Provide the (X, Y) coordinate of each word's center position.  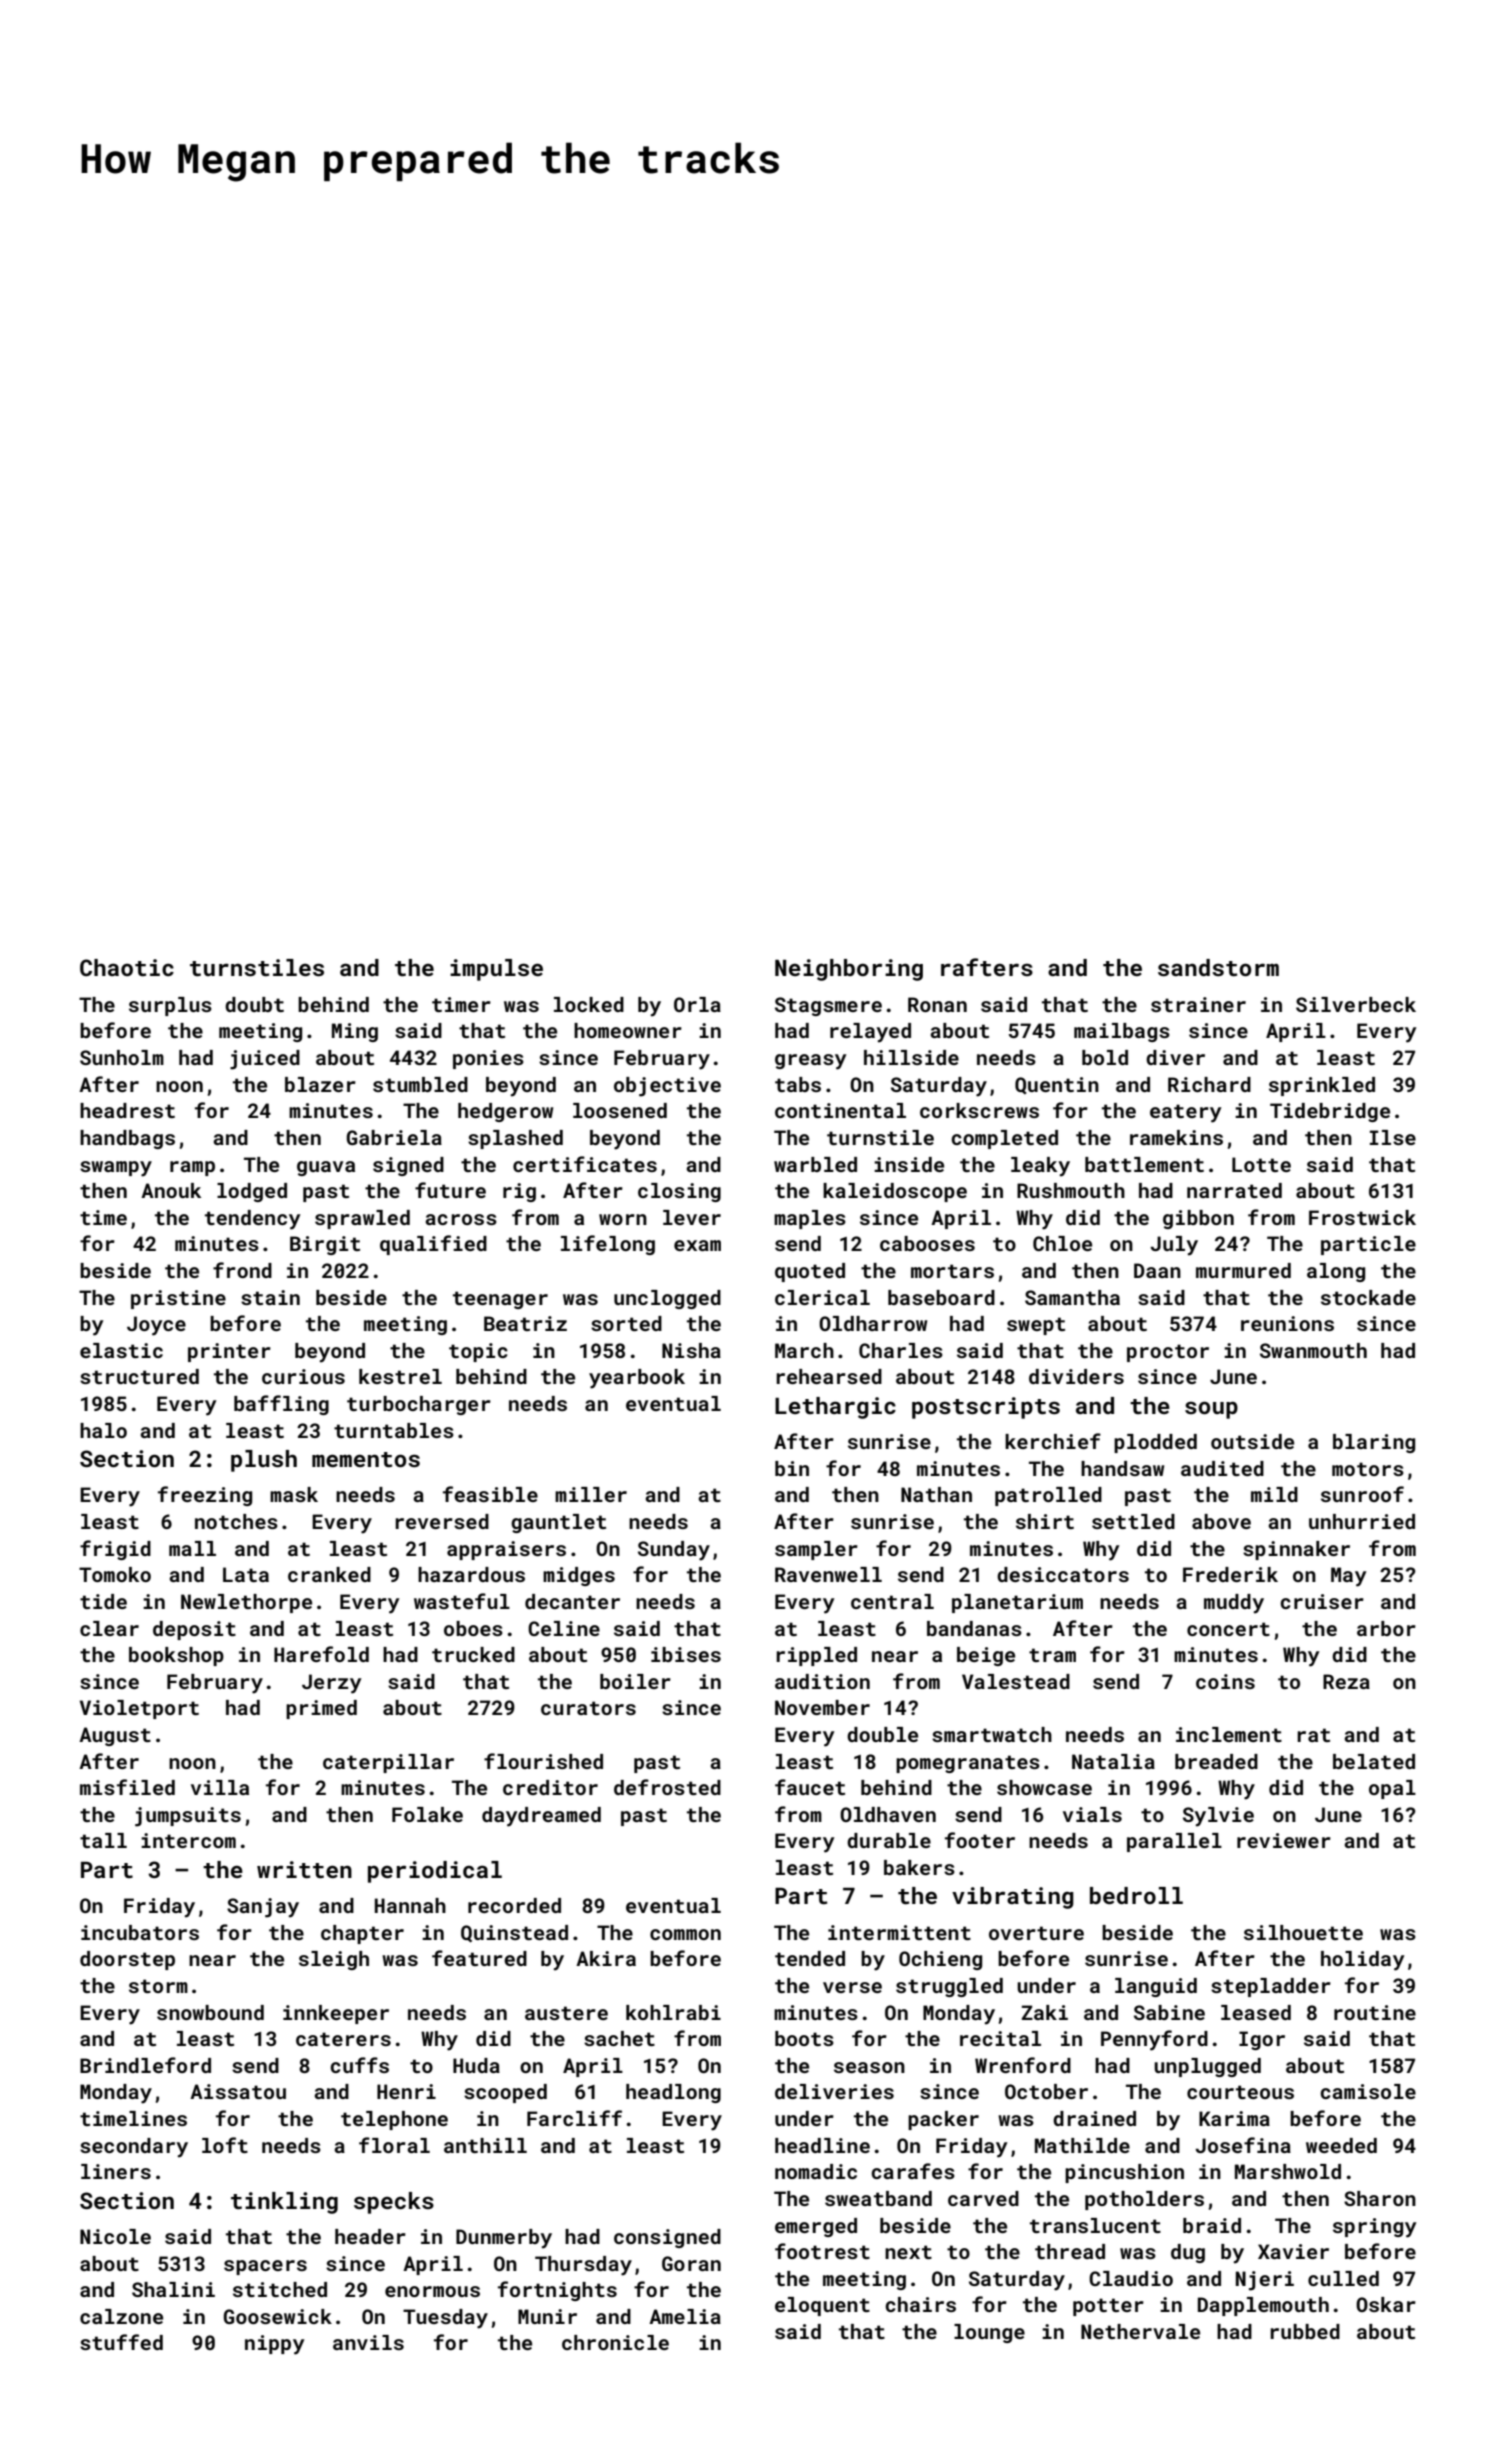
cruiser (1322, 1601)
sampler (816, 1550)
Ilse (1393, 1137)
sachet (619, 2038)
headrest (127, 1110)
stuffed (121, 2342)
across (461, 1219)
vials (1092, 1814)
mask (294, 1494)
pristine (178, 1299)
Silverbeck (1356, 1004)
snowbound (210, 2012)
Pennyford (1154, 2040)
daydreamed (541, 1817)
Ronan (937, 1004)
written (304, 1869)
